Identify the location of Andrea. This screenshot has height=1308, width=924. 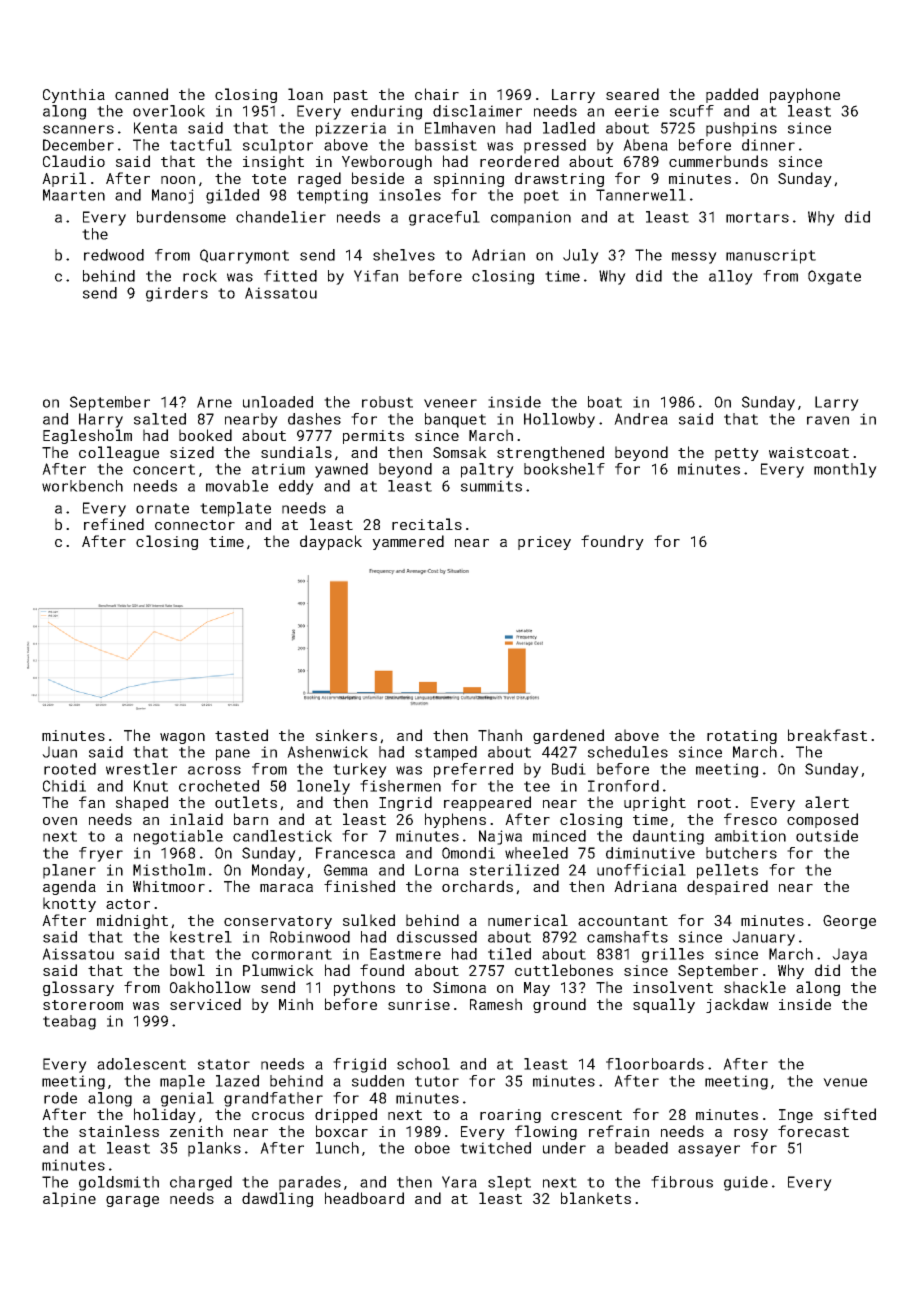
(641, 419).
